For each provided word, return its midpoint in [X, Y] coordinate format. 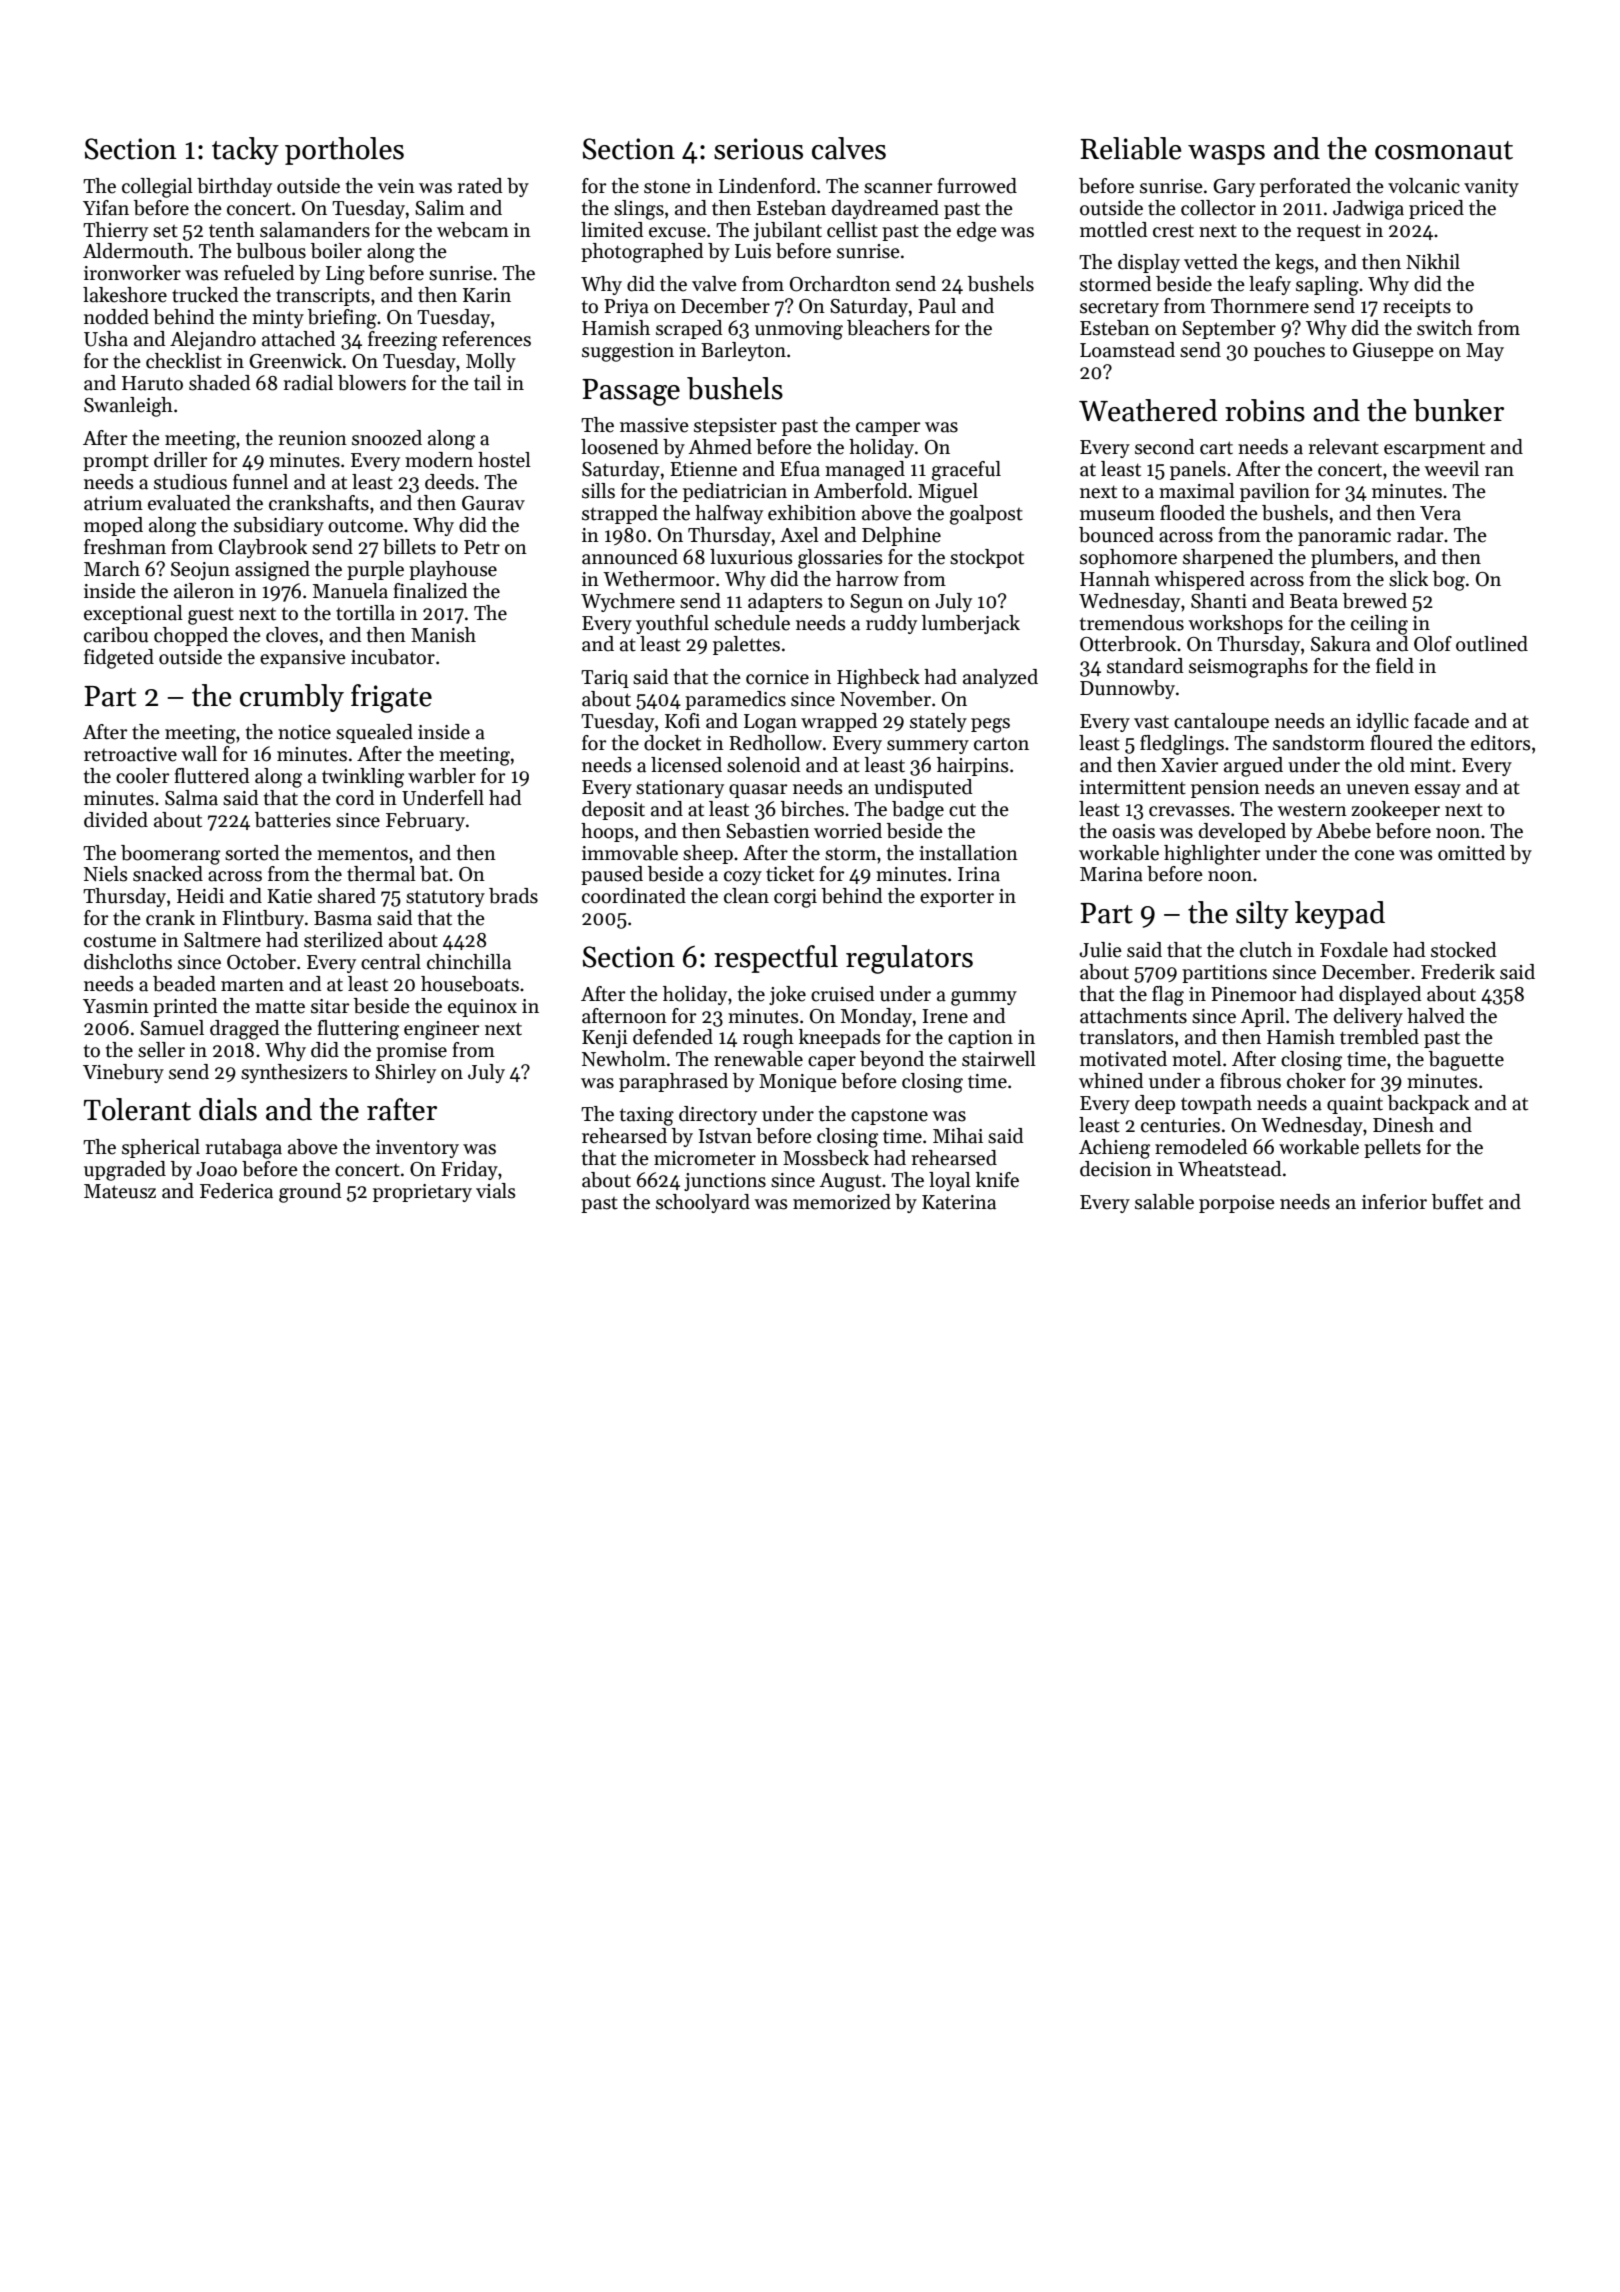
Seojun [200, 571]
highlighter [1212, 855]
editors [1501, 743]
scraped [689, 329]
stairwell [999, 1059]
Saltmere [222, 940]
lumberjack [971, 624]
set [165, 231]
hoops [607, 832]
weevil [1451, 469]
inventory [417, 1149]
